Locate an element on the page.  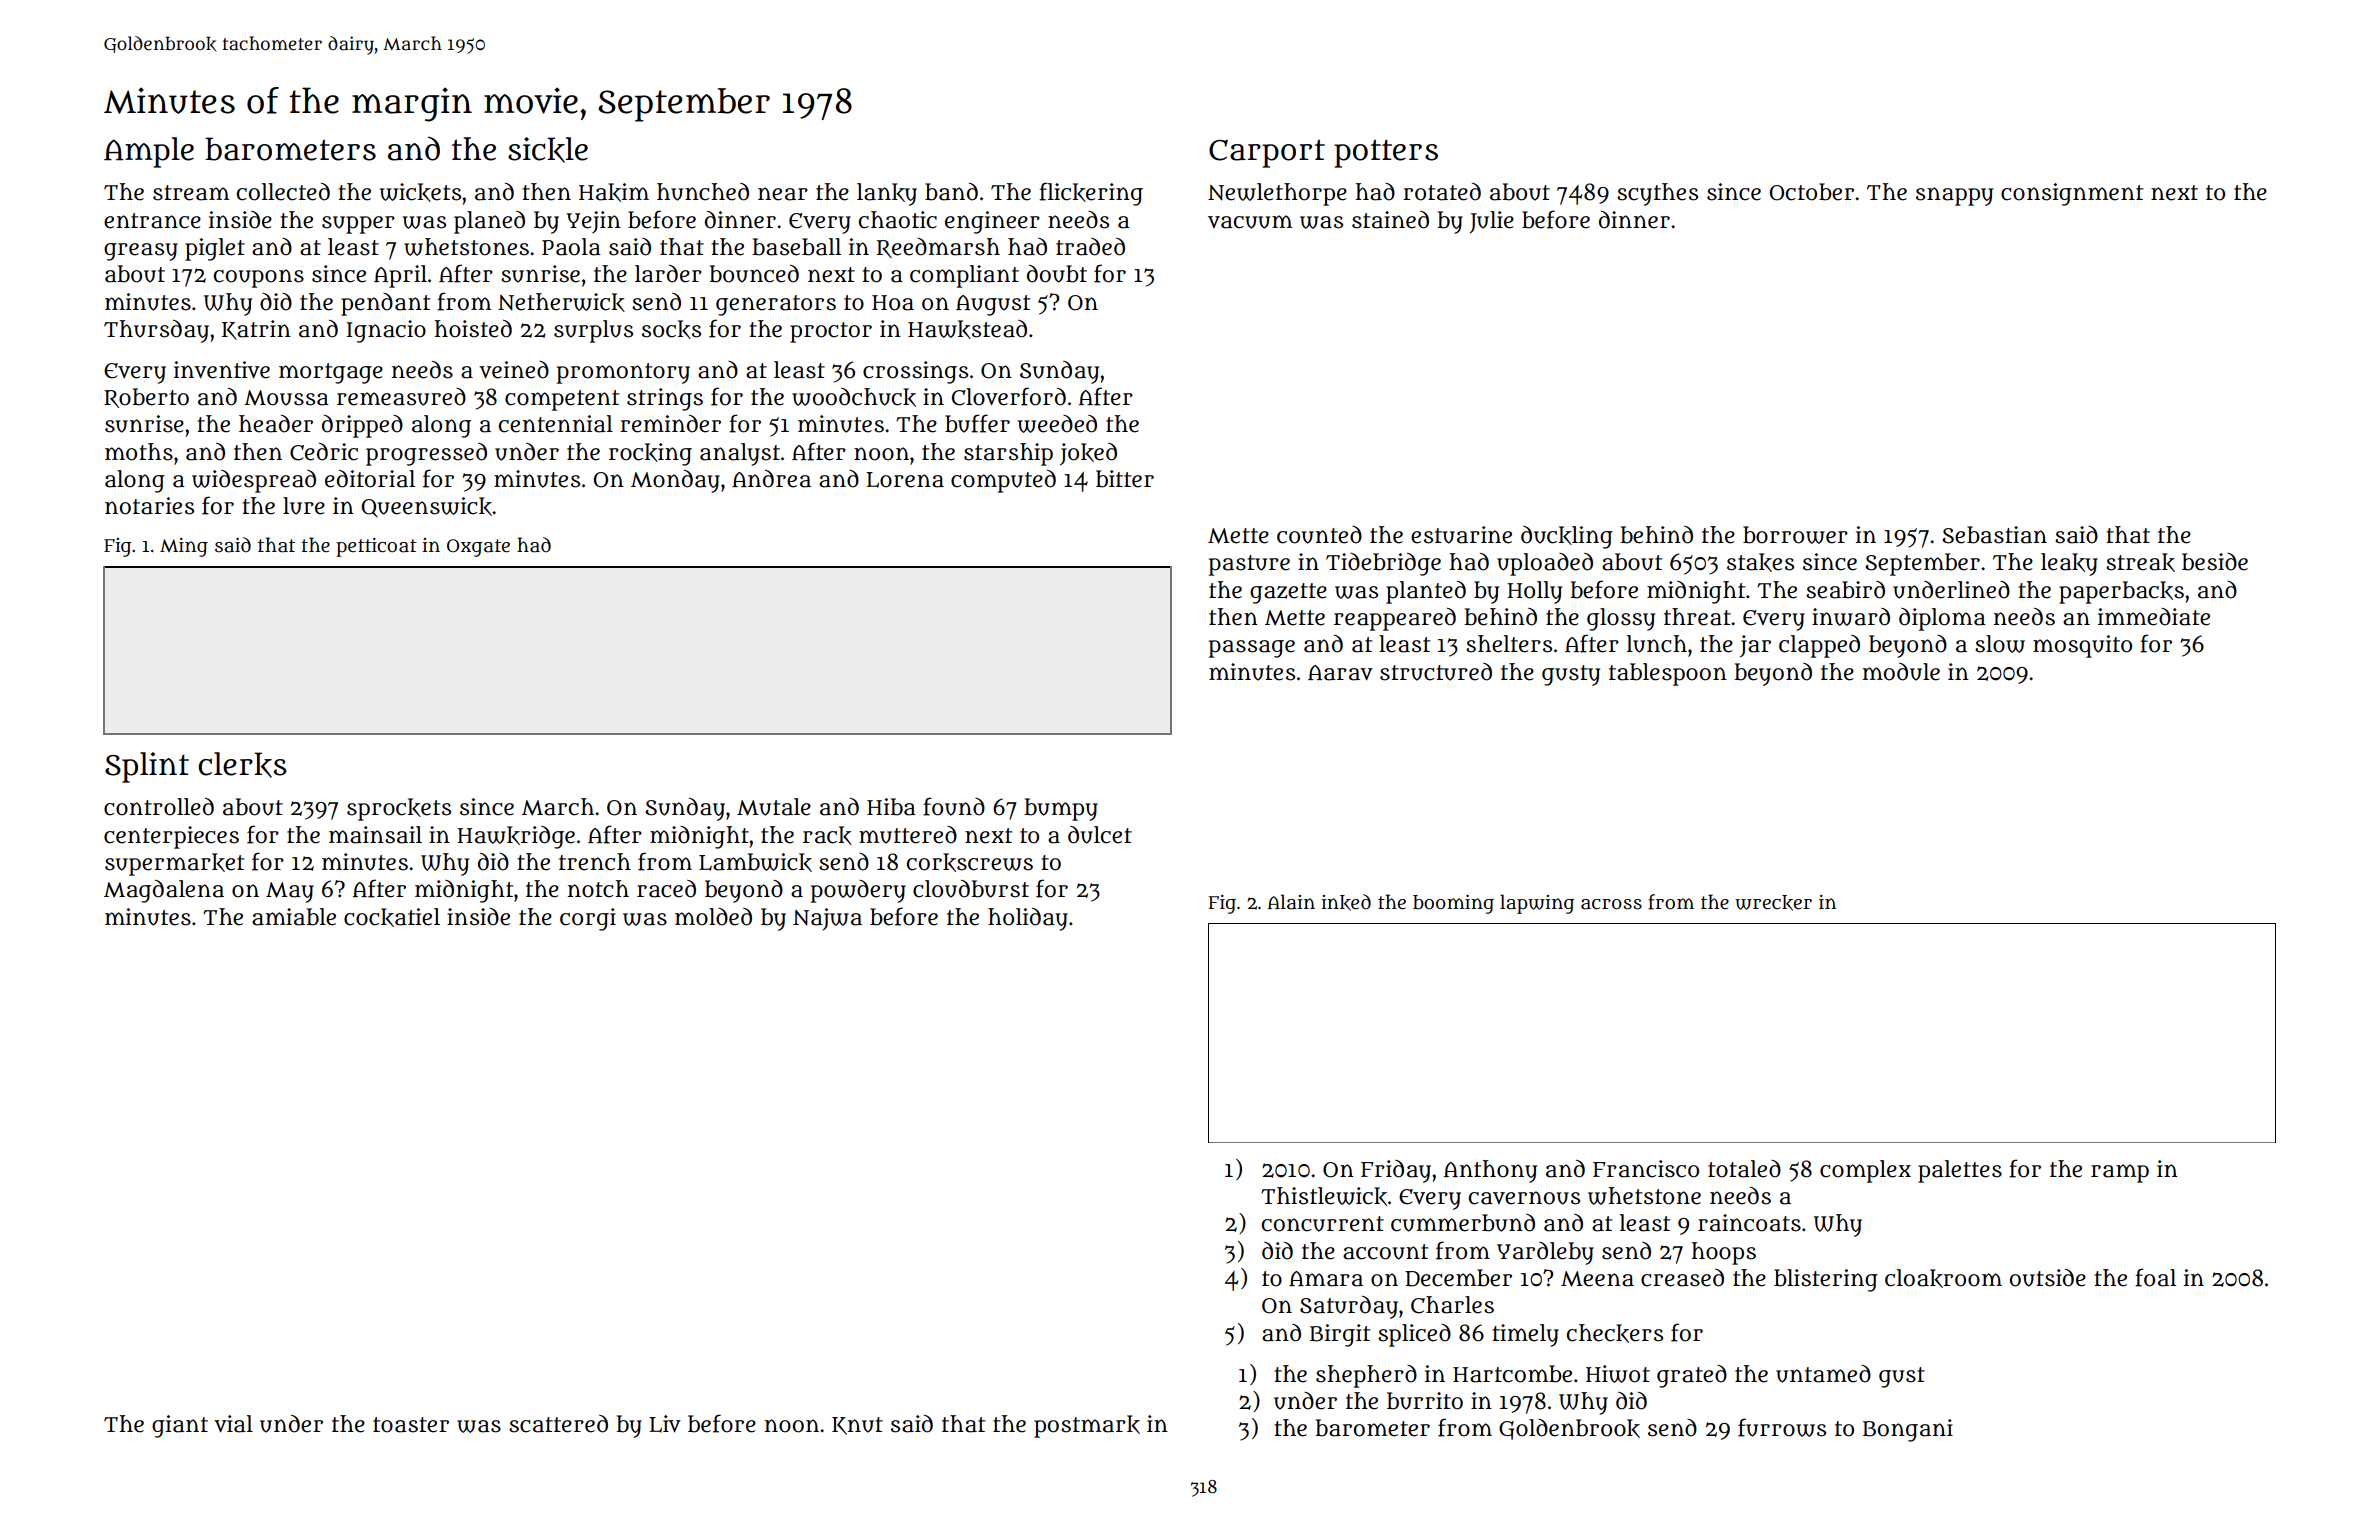
Julie is located at coordinates (1492, 222).
